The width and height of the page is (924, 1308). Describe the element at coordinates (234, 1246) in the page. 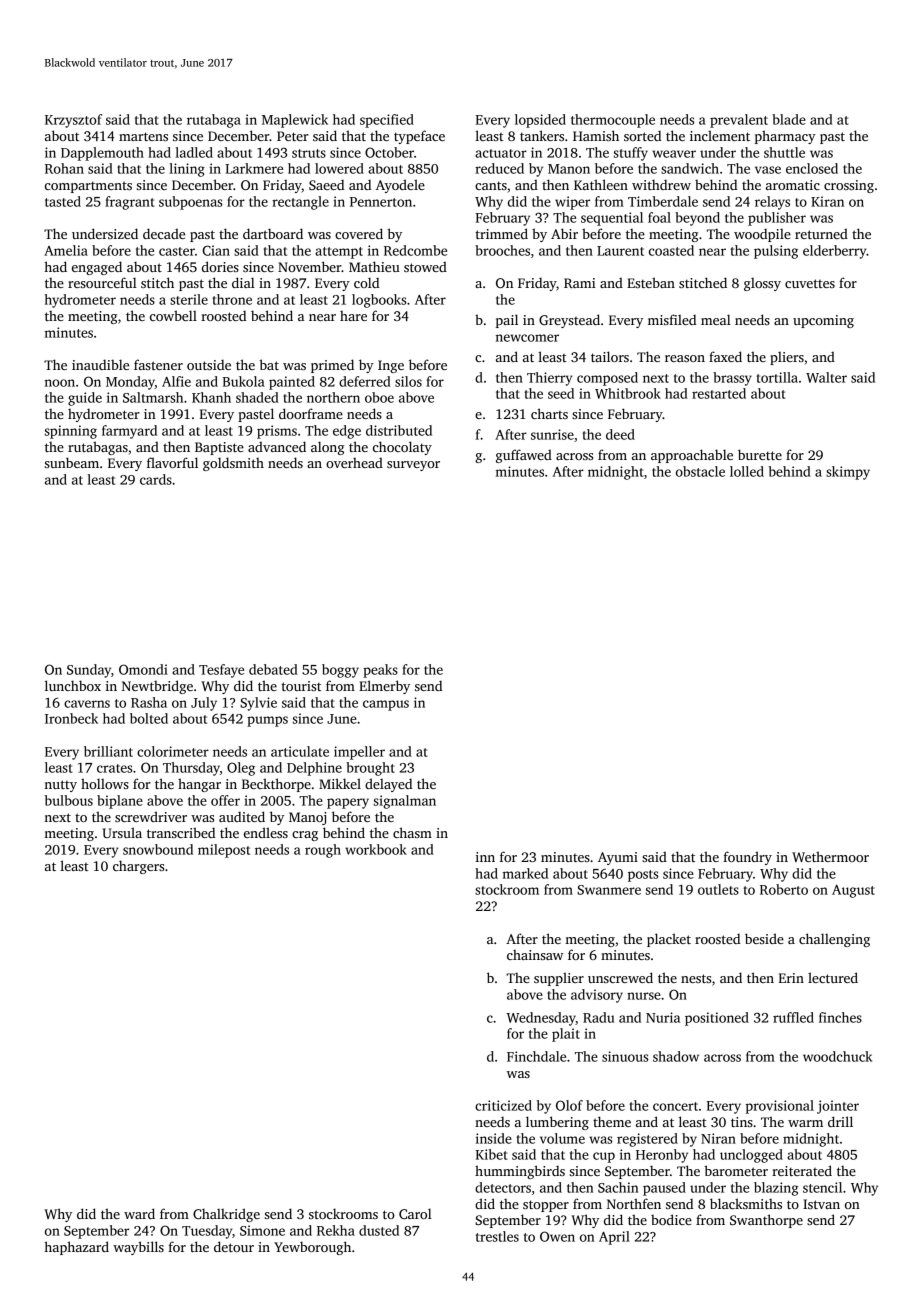

I see `detour` at that location.
